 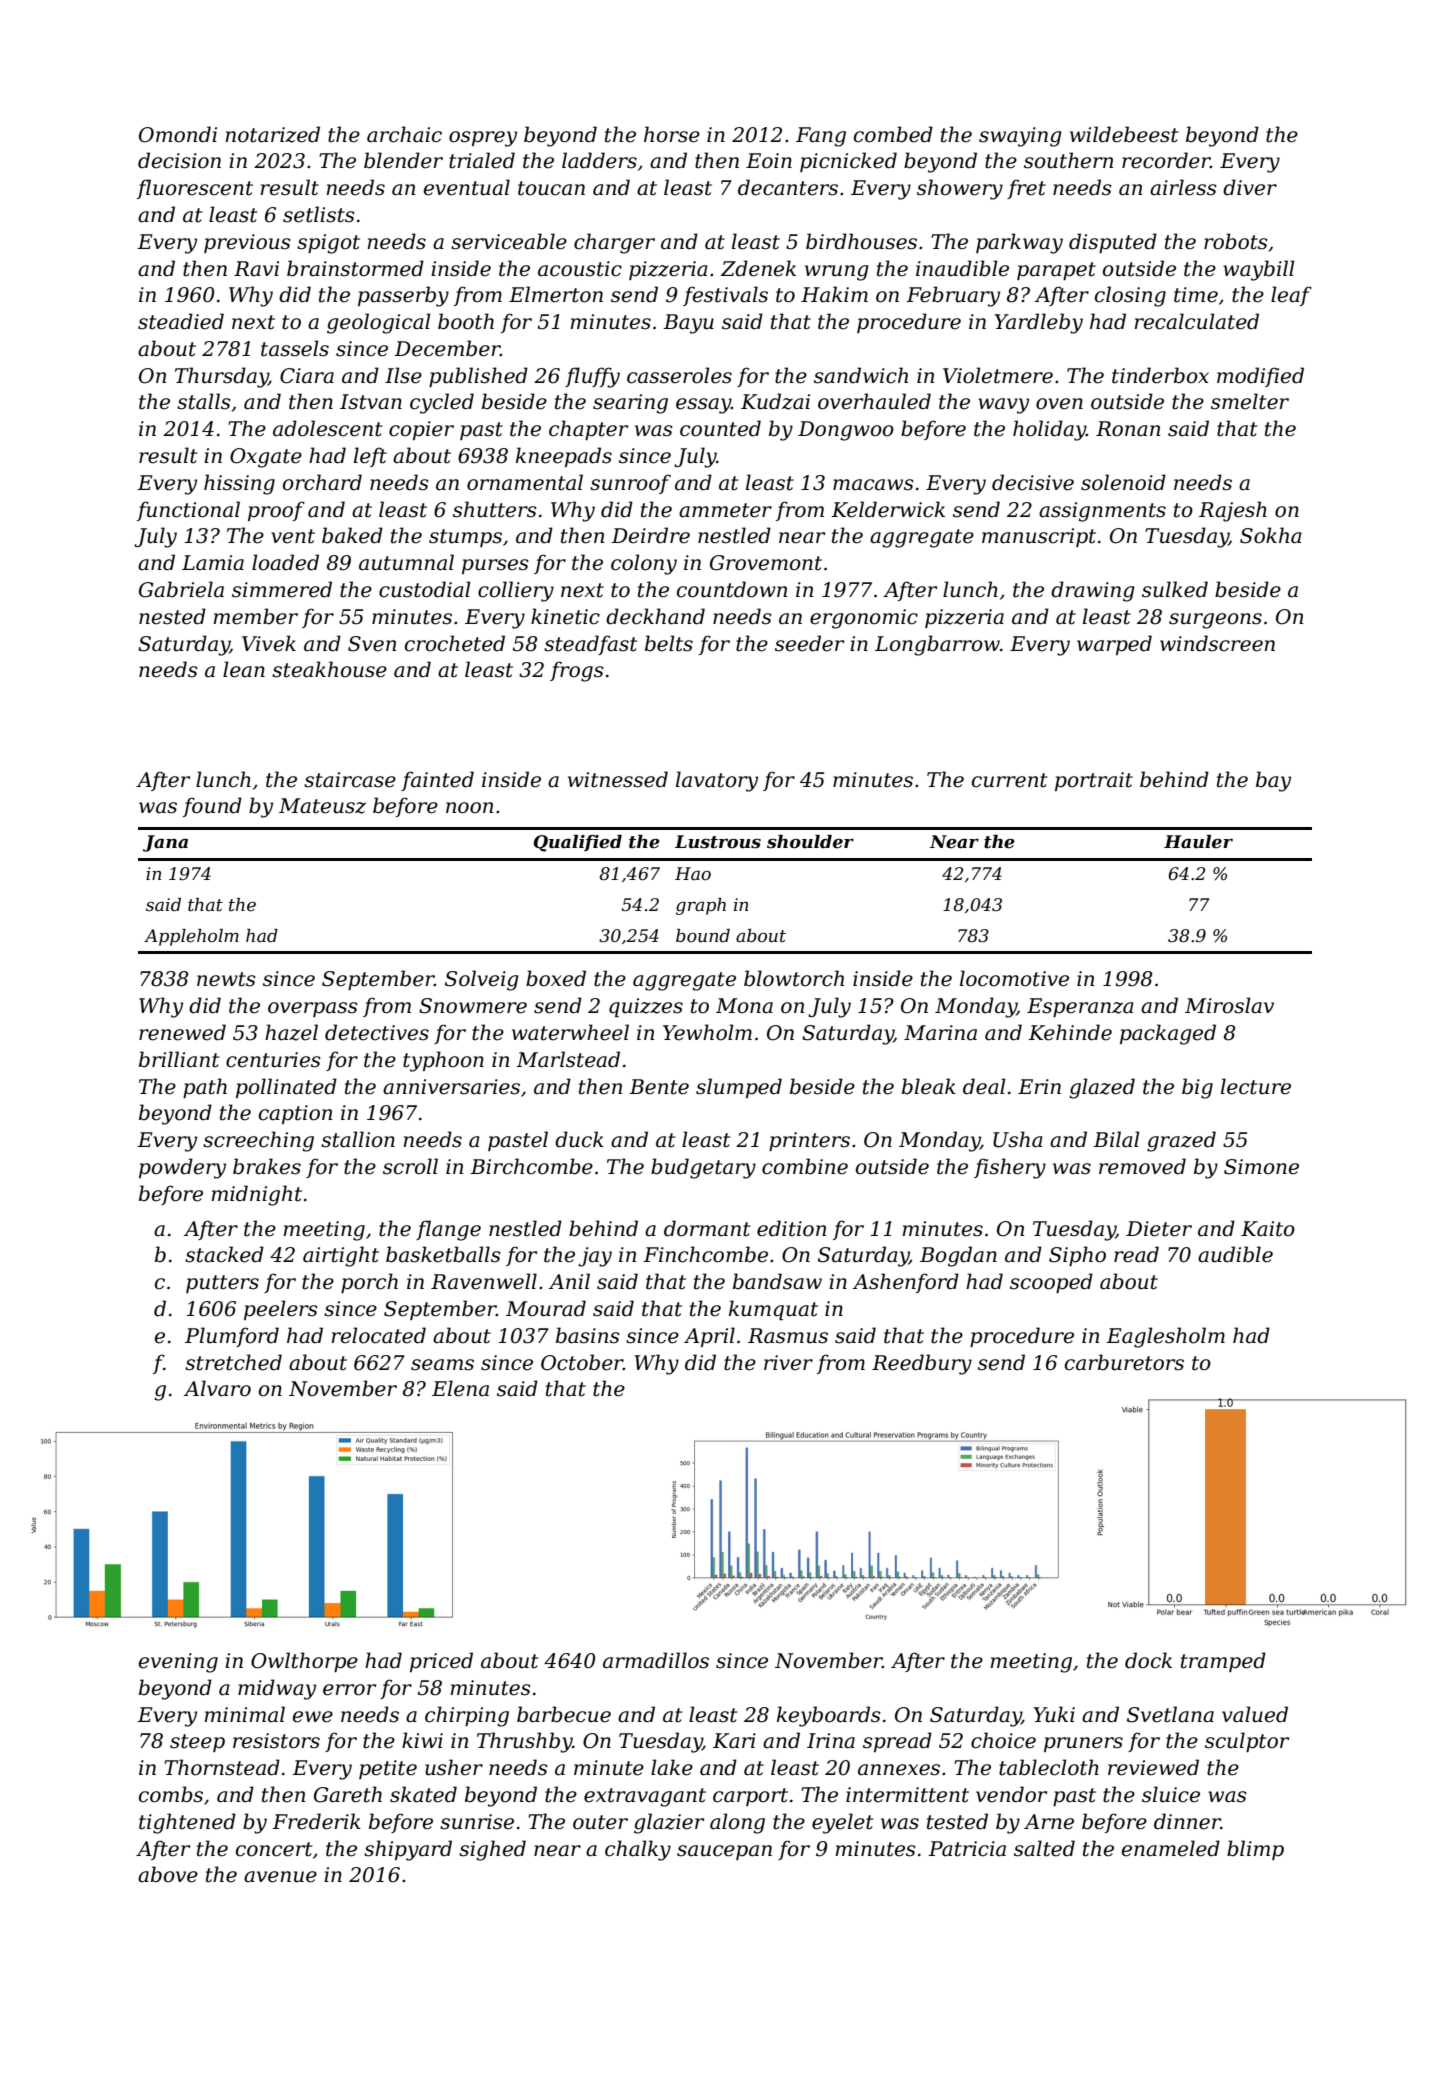 What do you see at coordinates (280, 1877) in the image?
I see `avenue` at bounding box center [280, 1877].
